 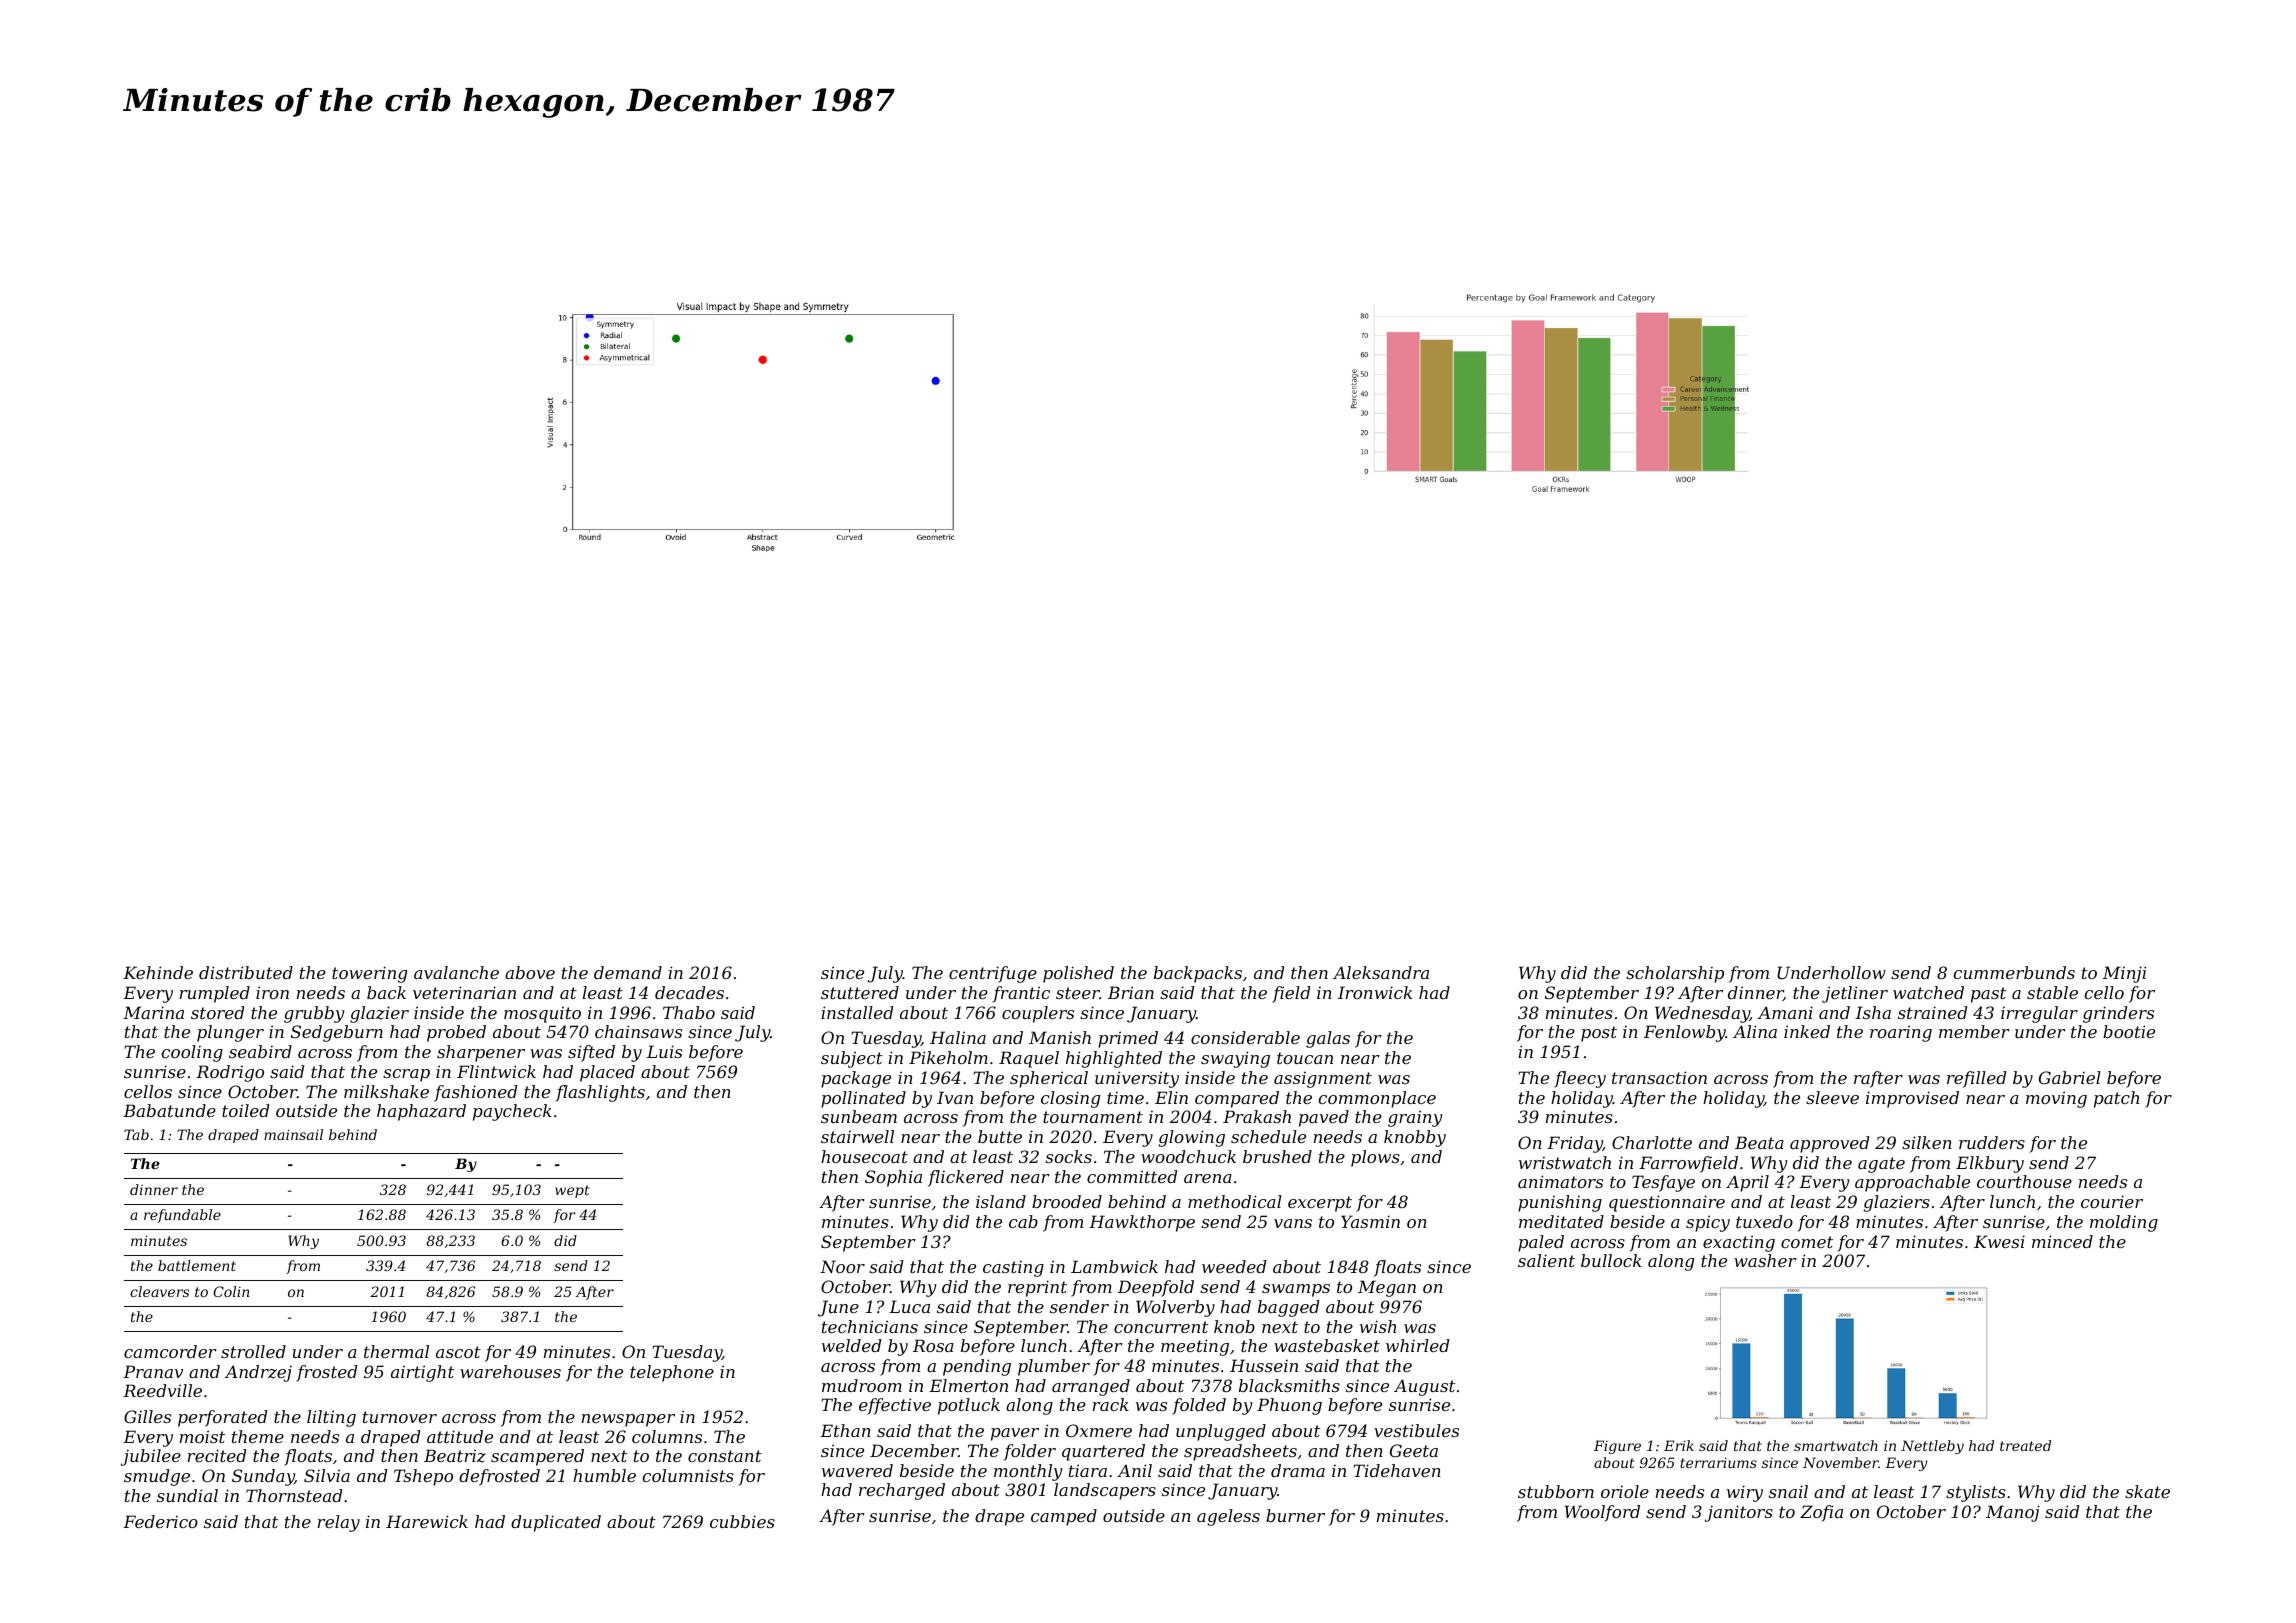 What do you see at coordinates (1195, 1347) in the screenshot?
I see `meeting` at bounding box center [1195, 1347].
